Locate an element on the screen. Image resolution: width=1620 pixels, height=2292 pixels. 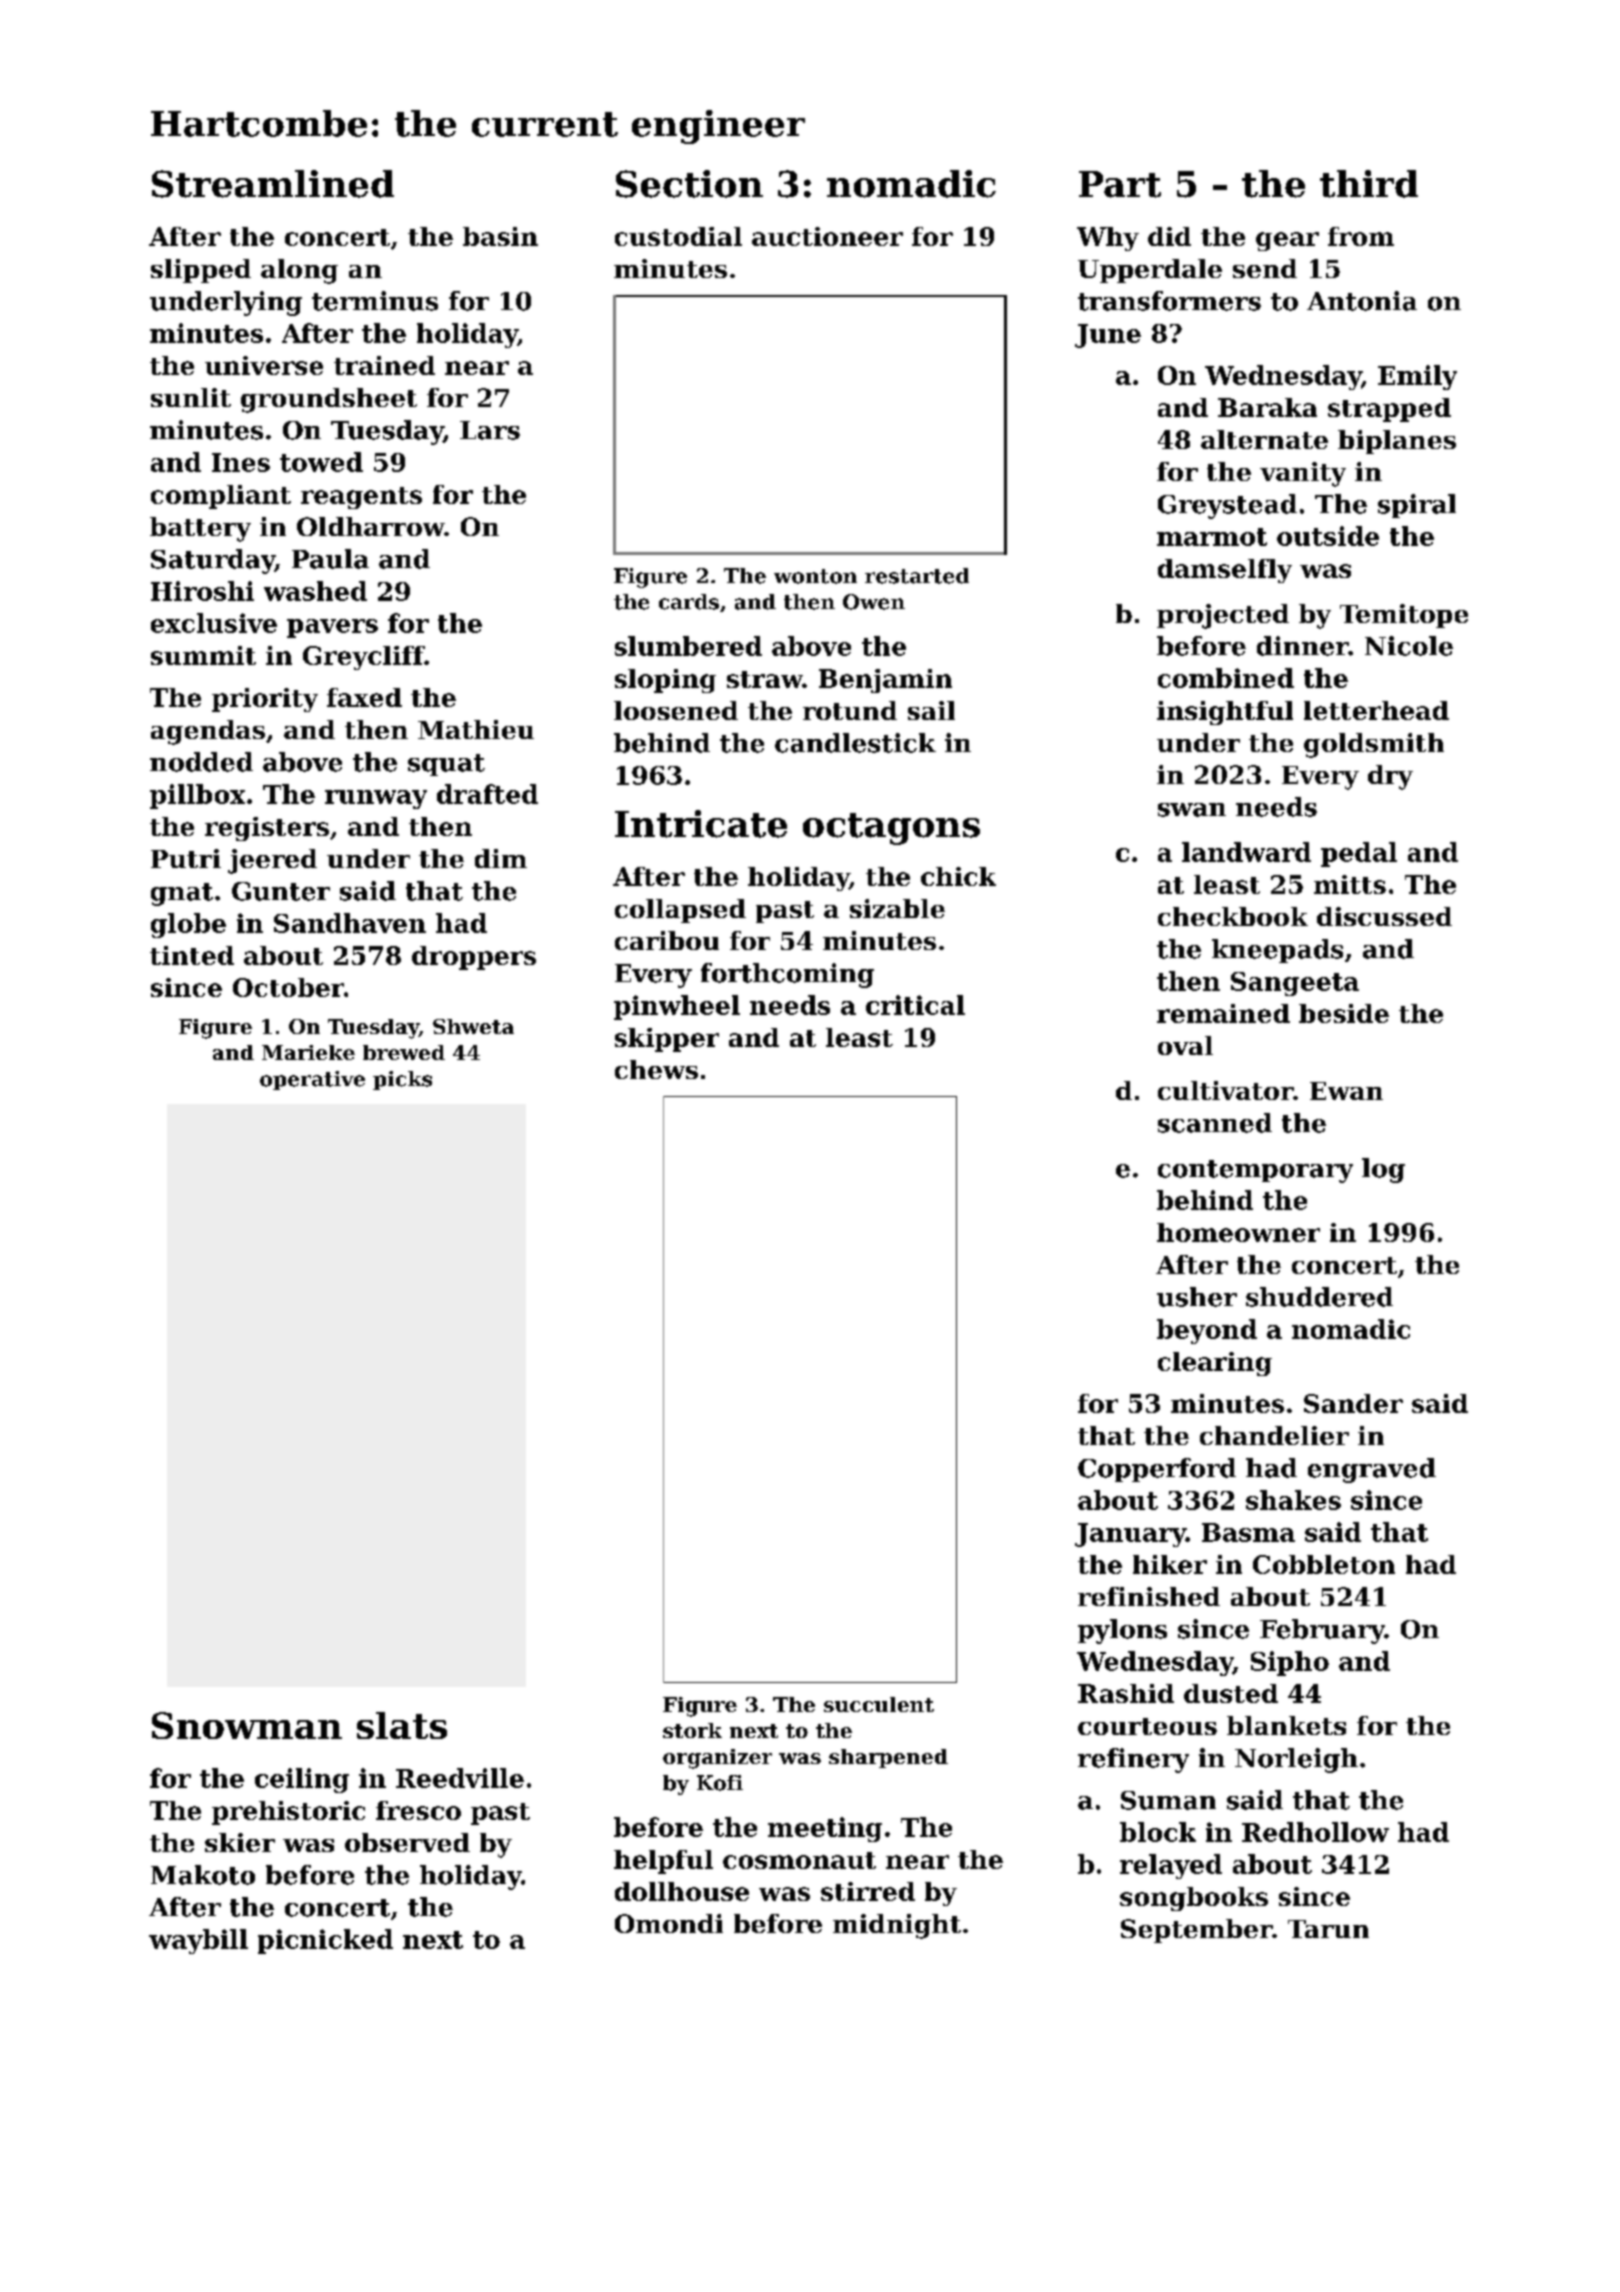
auctioneer is located at coordinates (827, 236).
